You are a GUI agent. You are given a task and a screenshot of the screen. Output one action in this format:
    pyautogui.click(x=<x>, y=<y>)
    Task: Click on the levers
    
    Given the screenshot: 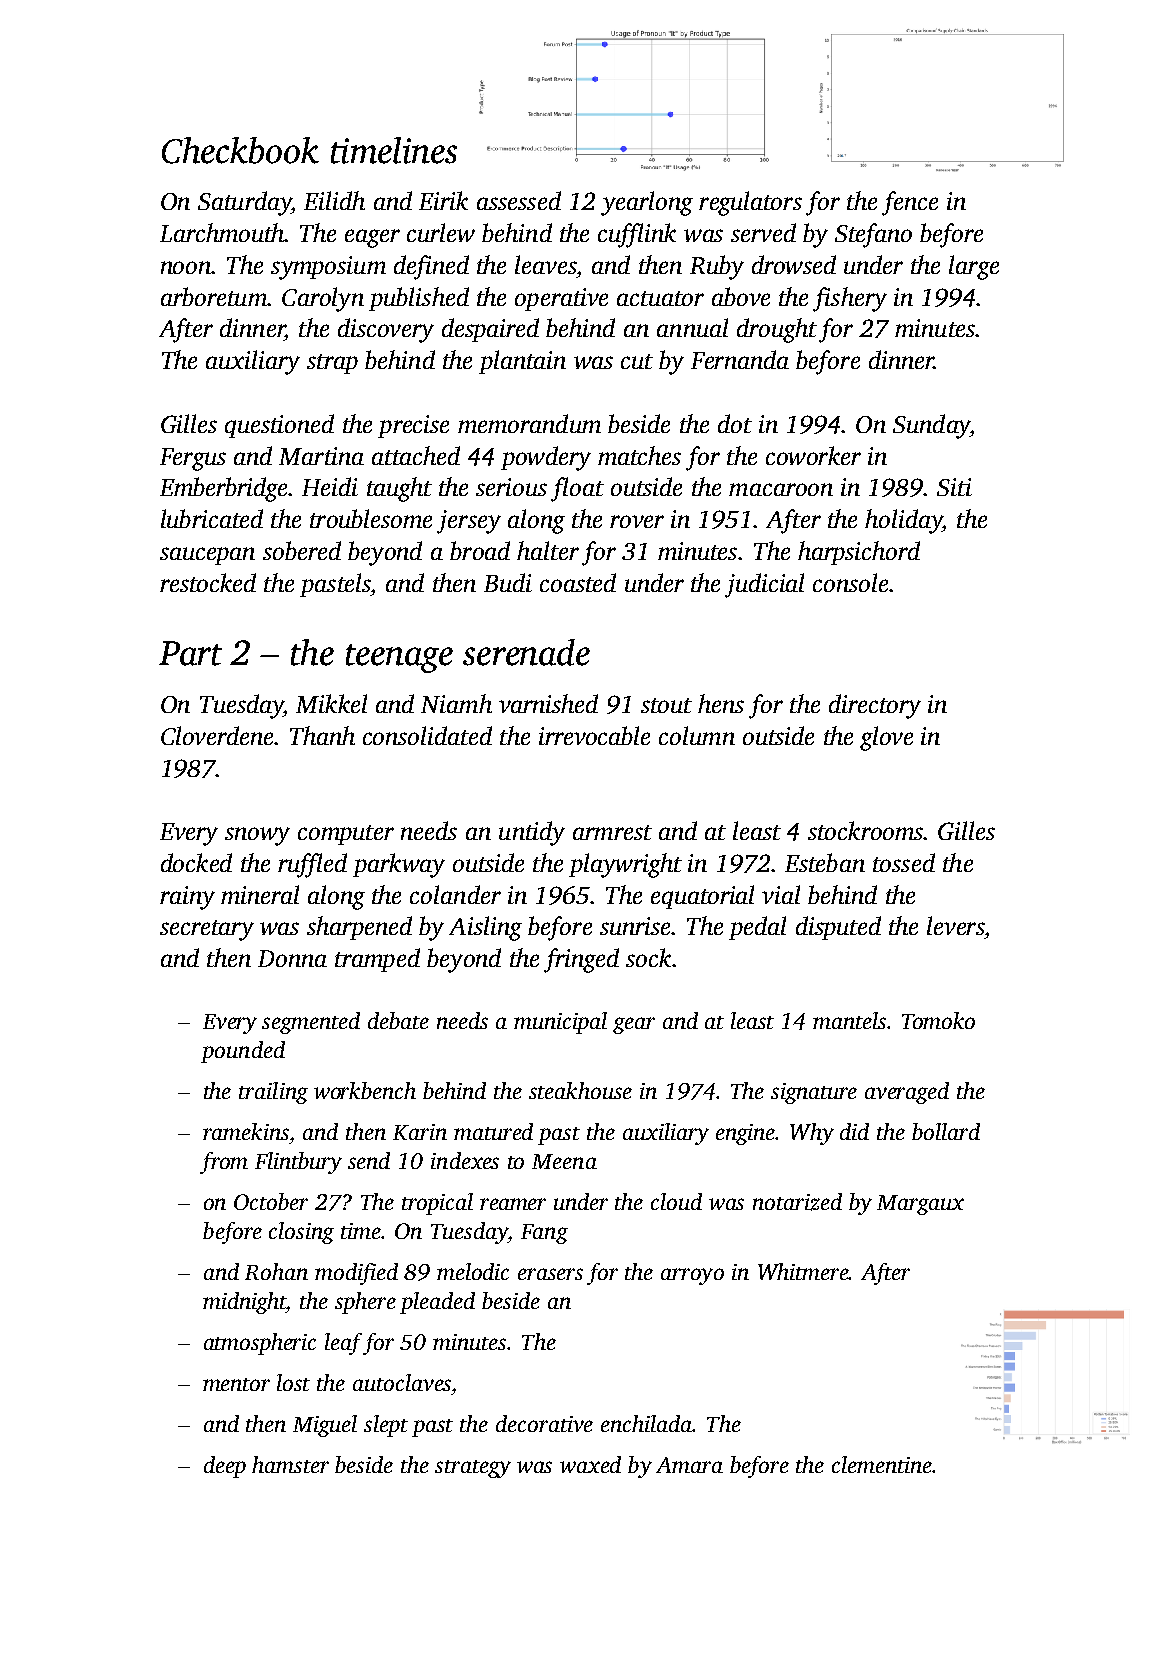 What is the action you would take?
    pyautogui.click(x=955, y=925)
